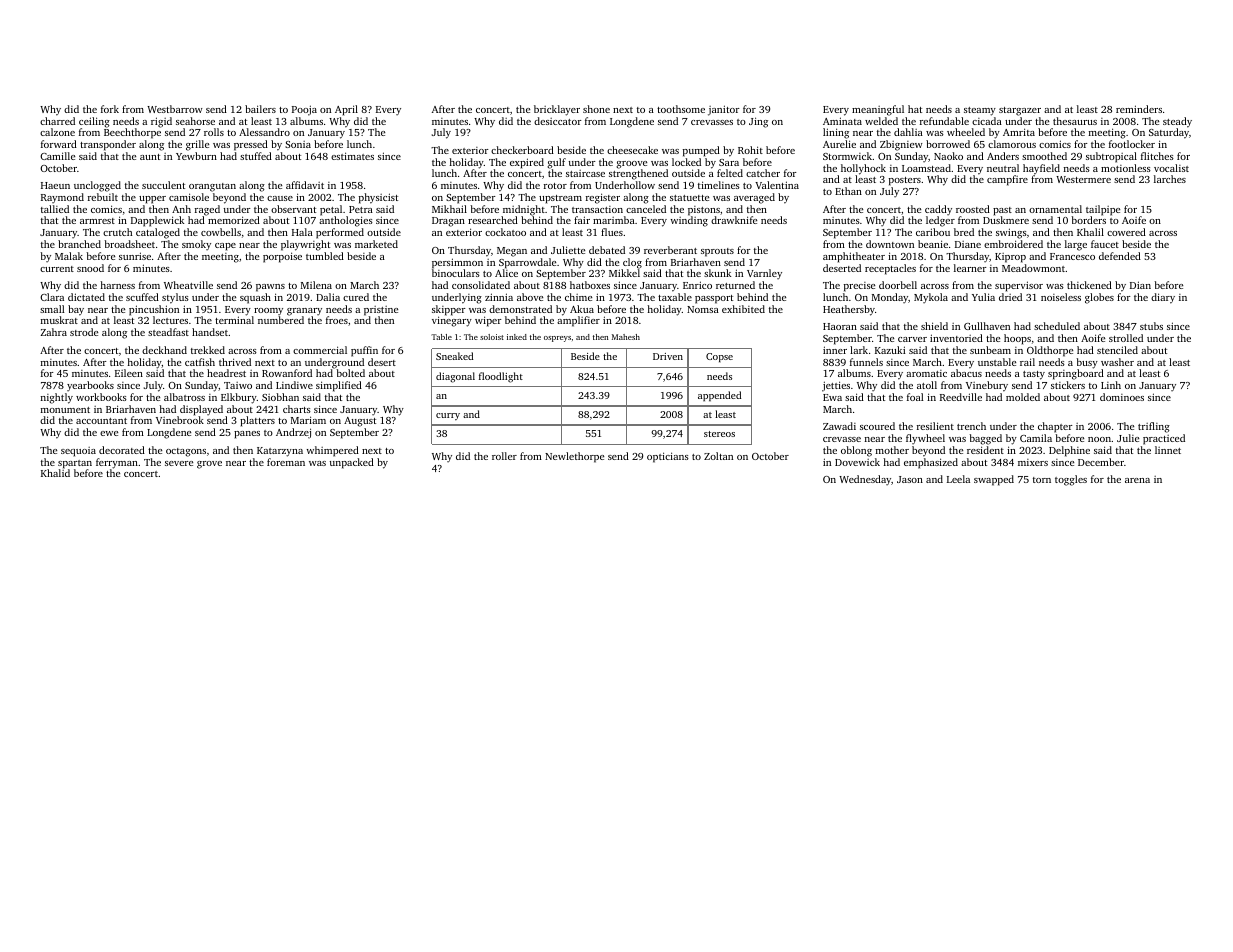 The image size is (1233, 952). What do you see at coordinates (256, 156) in the screenshot?
I see `stuffed` at bounding box center [256, 156].
